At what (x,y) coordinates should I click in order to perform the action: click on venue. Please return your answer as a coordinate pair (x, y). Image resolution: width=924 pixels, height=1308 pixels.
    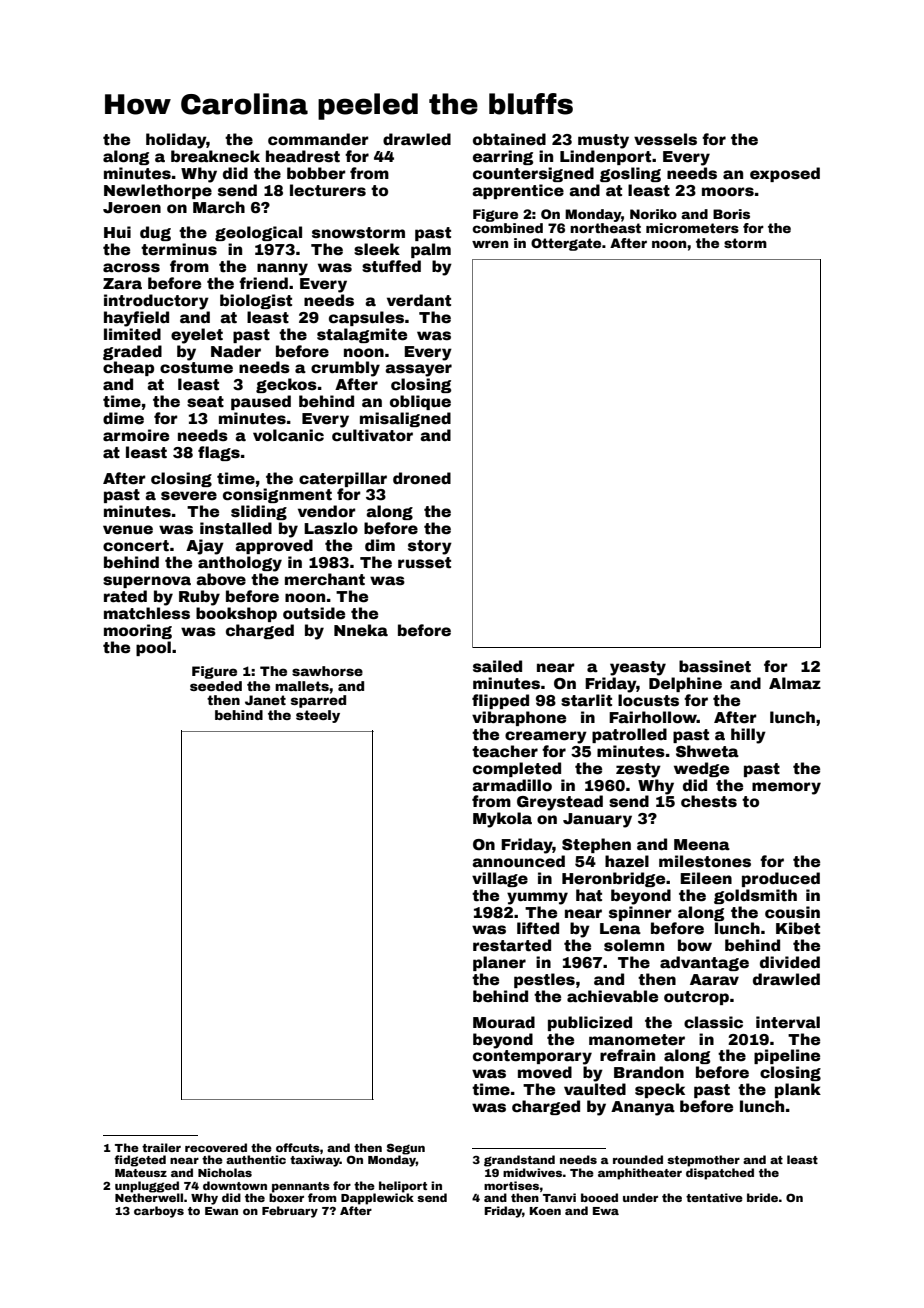
    Looking at the image, I should click on (128, 530).
